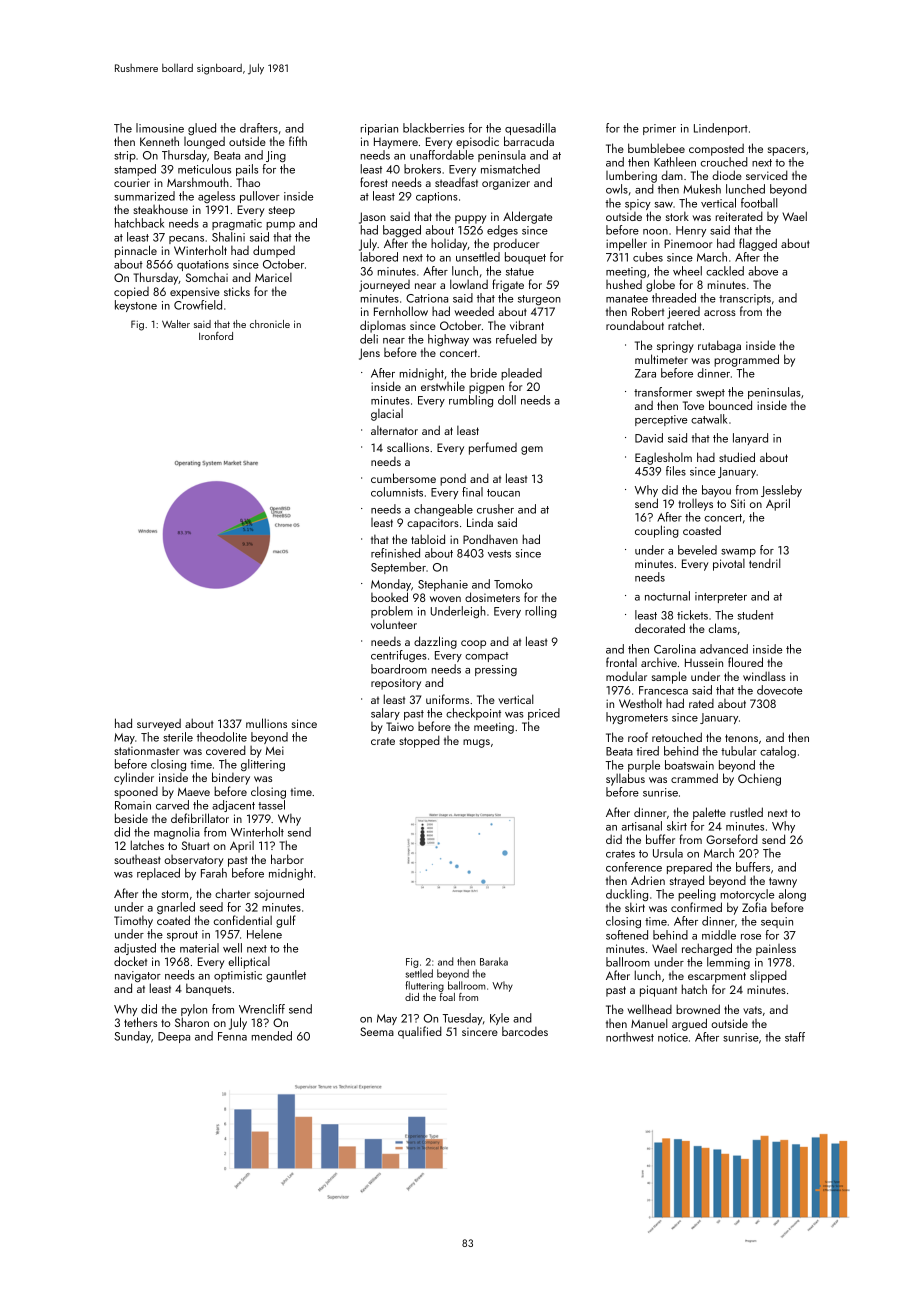 The height and width of the screenshot is (1308, 924). I want to click on Deepa, so click(174, 1037).
